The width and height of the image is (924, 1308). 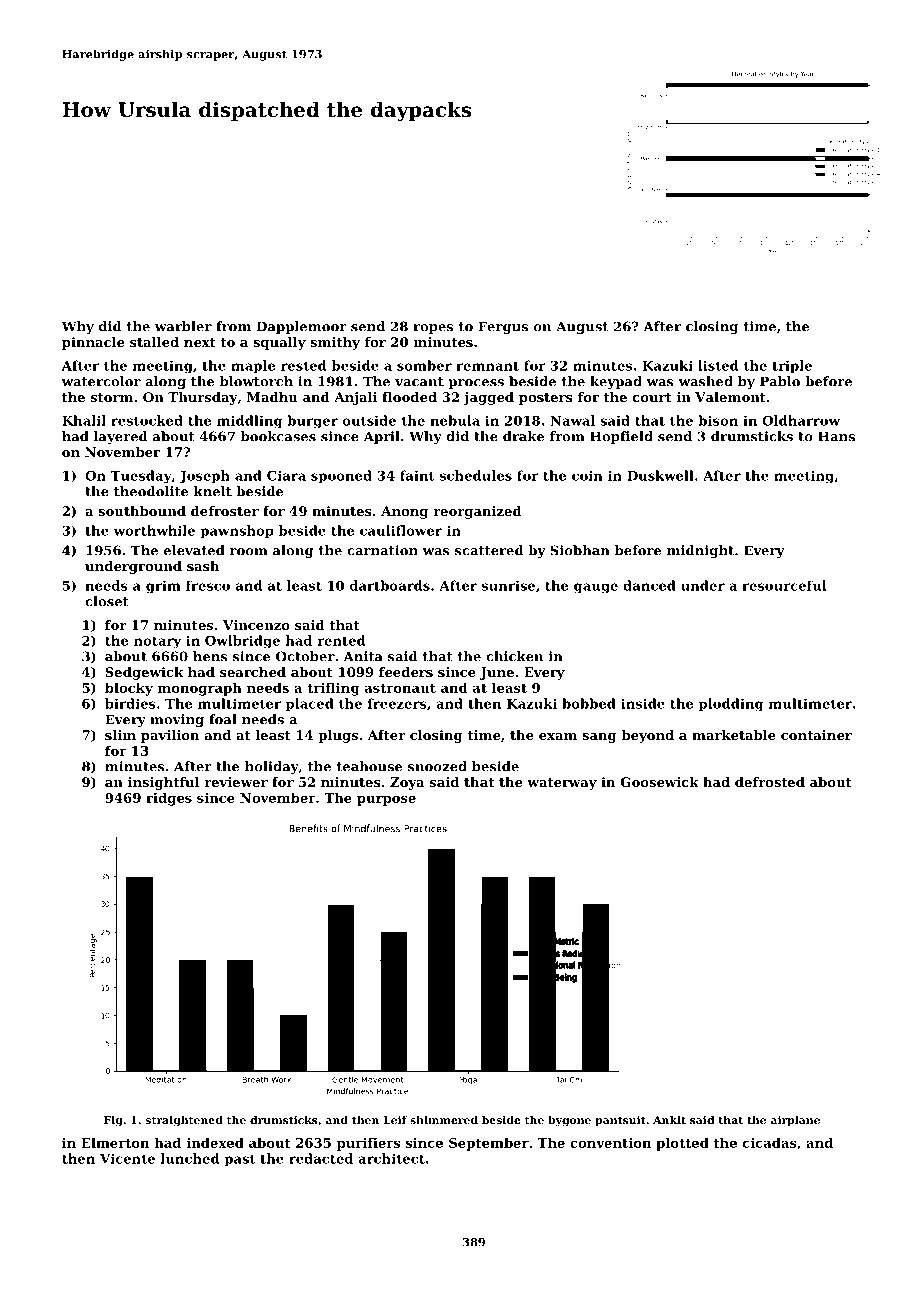 I want to click on reviewer, so click(x=236, y=782).
